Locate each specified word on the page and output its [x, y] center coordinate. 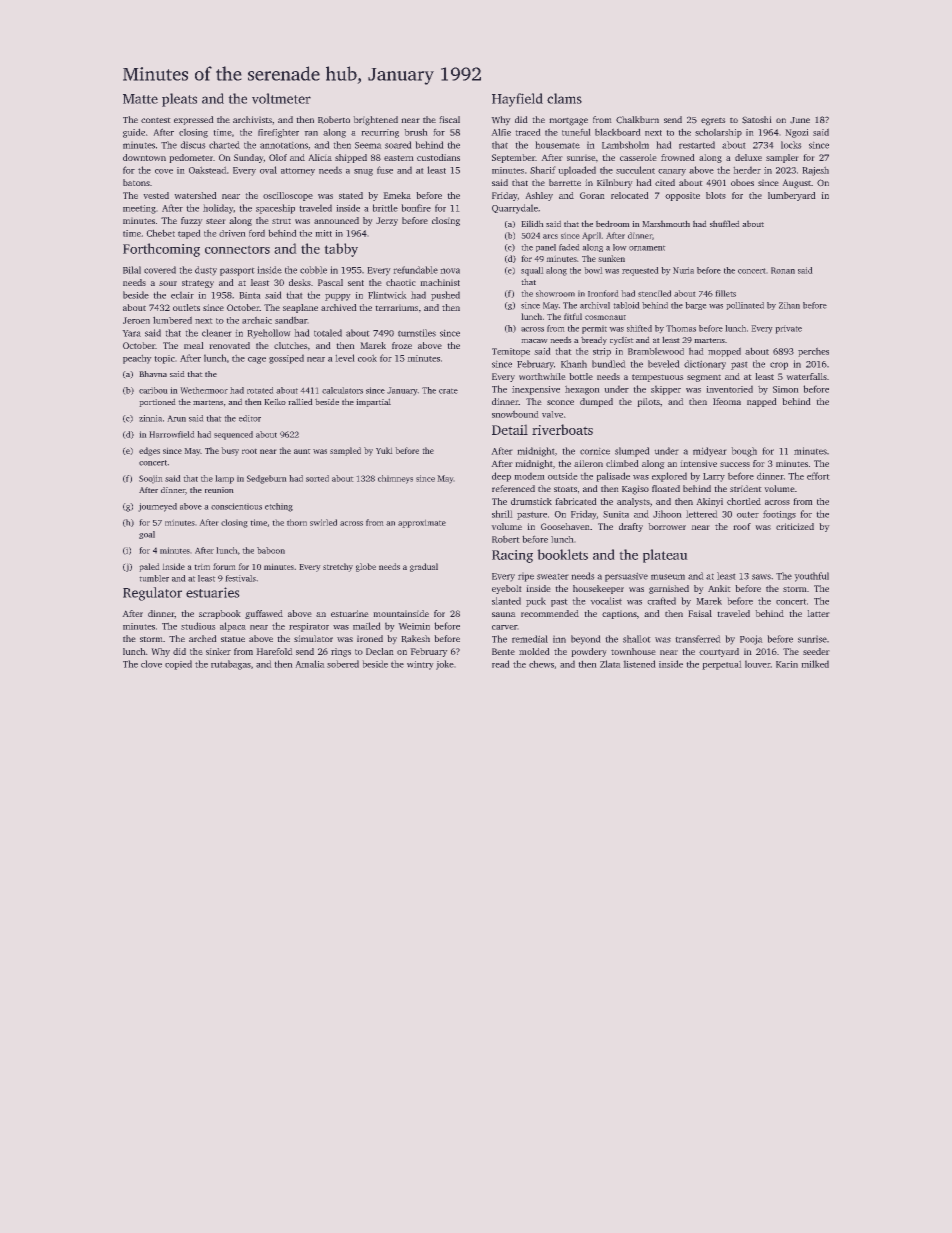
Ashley [539, 196]
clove [151, 664]
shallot [636, 639]
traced [528, 132]
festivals [241, 578]
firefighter [278, 133]
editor [250, 418]
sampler [781, 158]
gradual [424, 567]
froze [402, 345]
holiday [218, 209]
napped [761, 402]
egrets [713, 121]
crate [448, 391]
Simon [785, 389]
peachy [137, 359]
